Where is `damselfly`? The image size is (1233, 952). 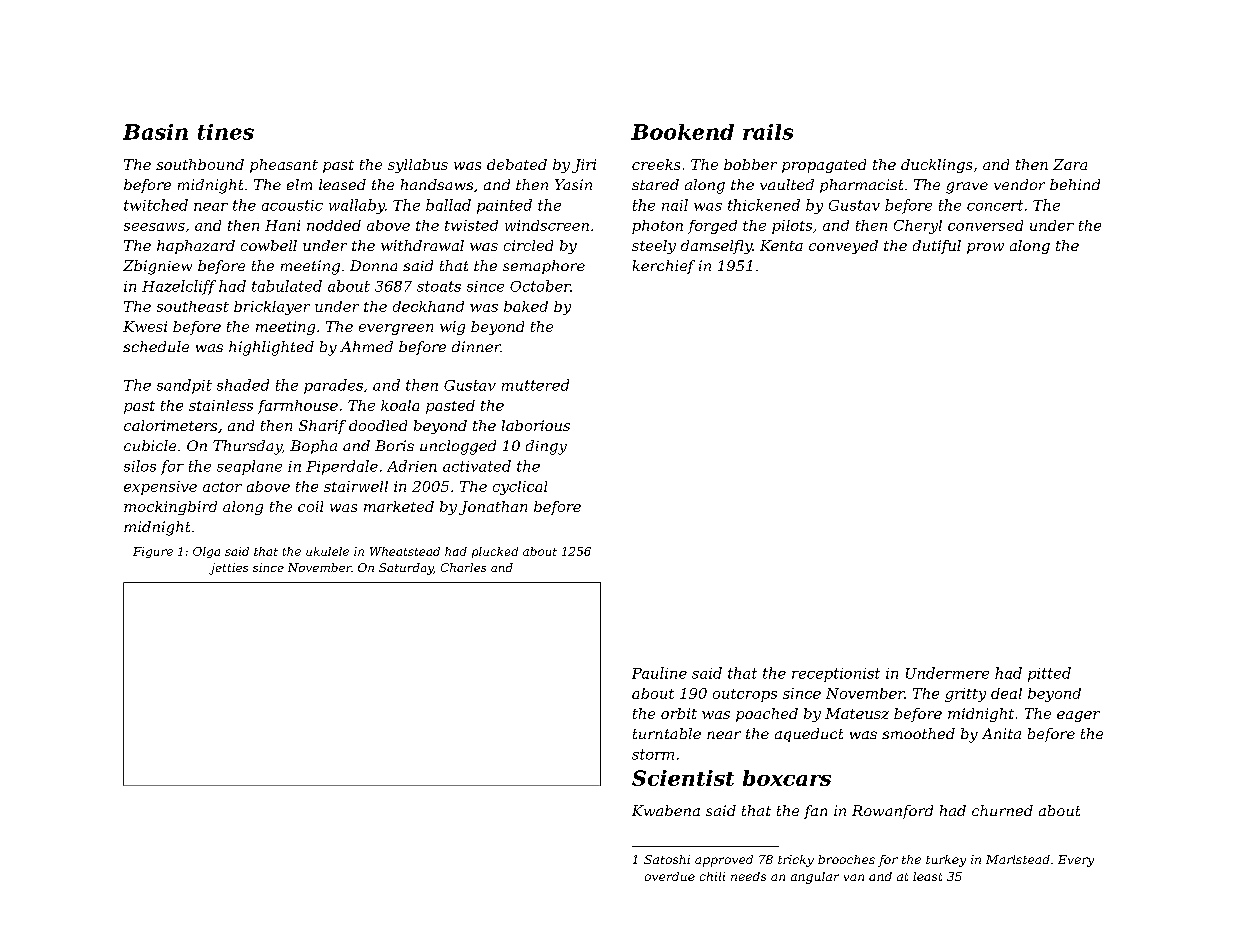 damselfly is located at coordinates (716, 247).
